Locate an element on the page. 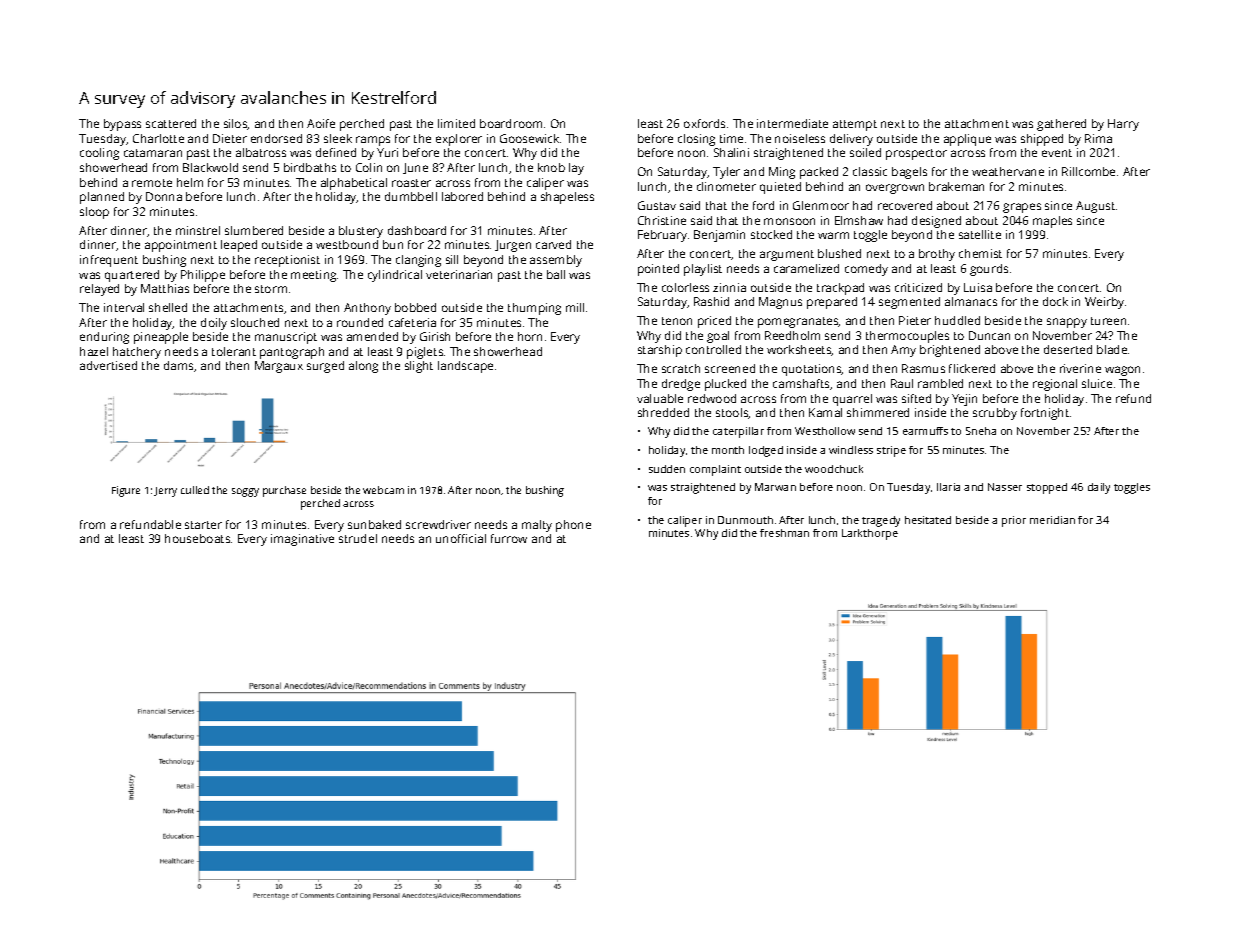 The image size is (1233, 952). sloop is located at coordinates (94, 213).
